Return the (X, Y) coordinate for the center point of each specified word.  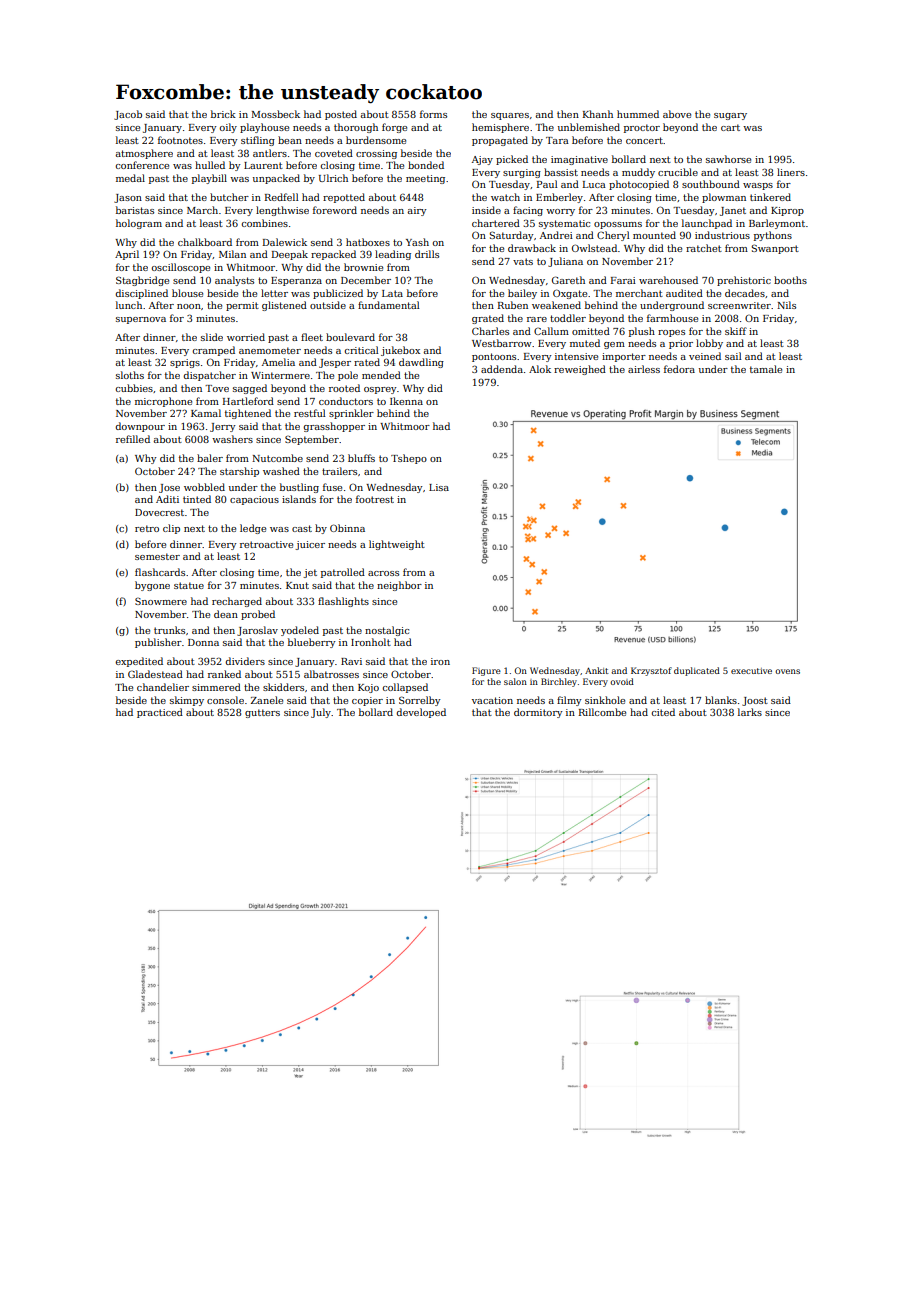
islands (299, 499)
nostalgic (387, 631)
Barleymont (777, 224)
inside (486, 210)
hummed (638, 114)
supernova (141, 320)
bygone (152, 586)
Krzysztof (651, 671)
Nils (786, 305)
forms (433, 114)
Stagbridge (142, 281)
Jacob (128, 115)
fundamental (389, 305)
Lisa (439, 487)
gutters (262, 713)
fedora (679, 369)
